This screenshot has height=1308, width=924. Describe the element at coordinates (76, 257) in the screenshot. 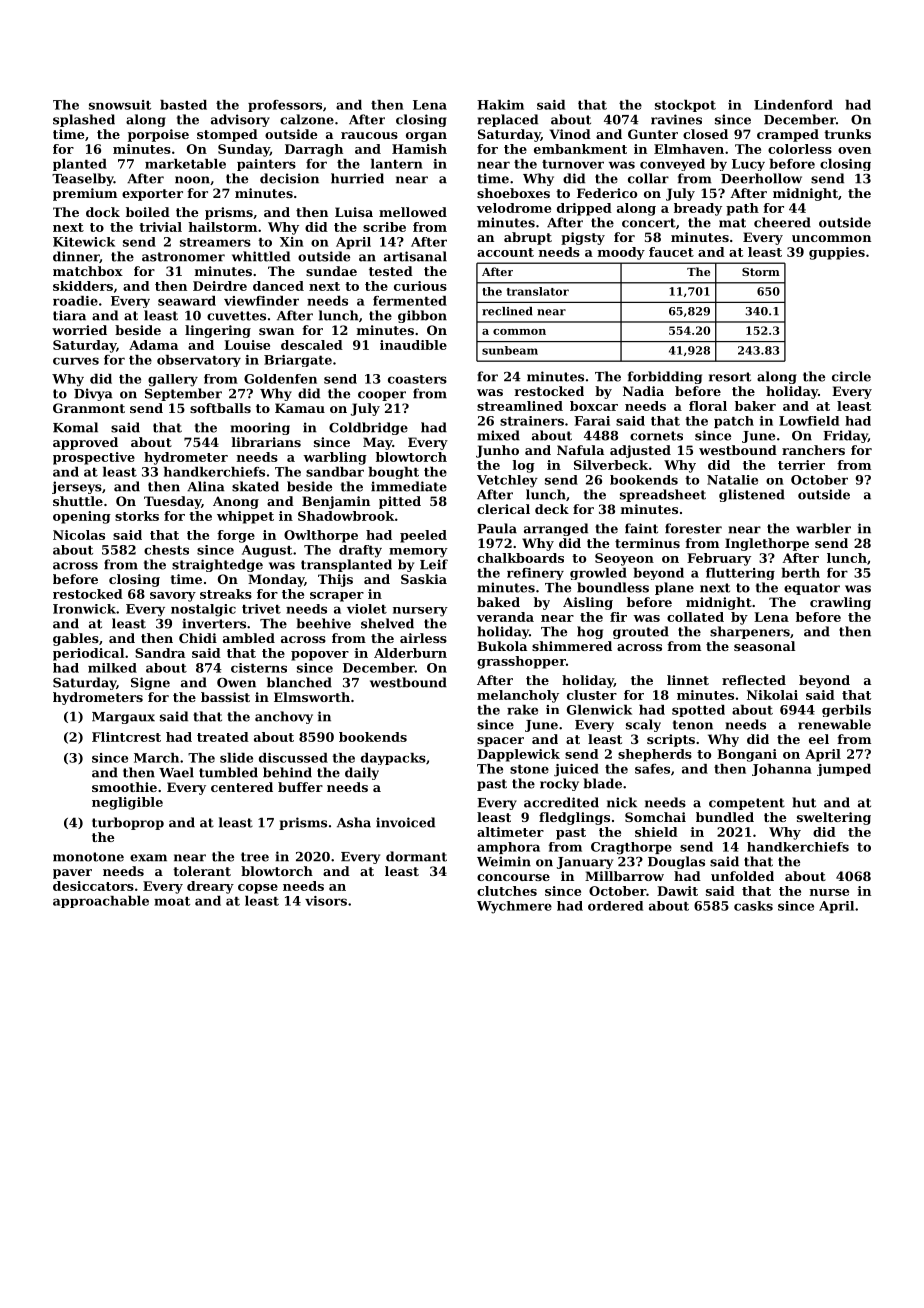

I see `dinner` at that location.
